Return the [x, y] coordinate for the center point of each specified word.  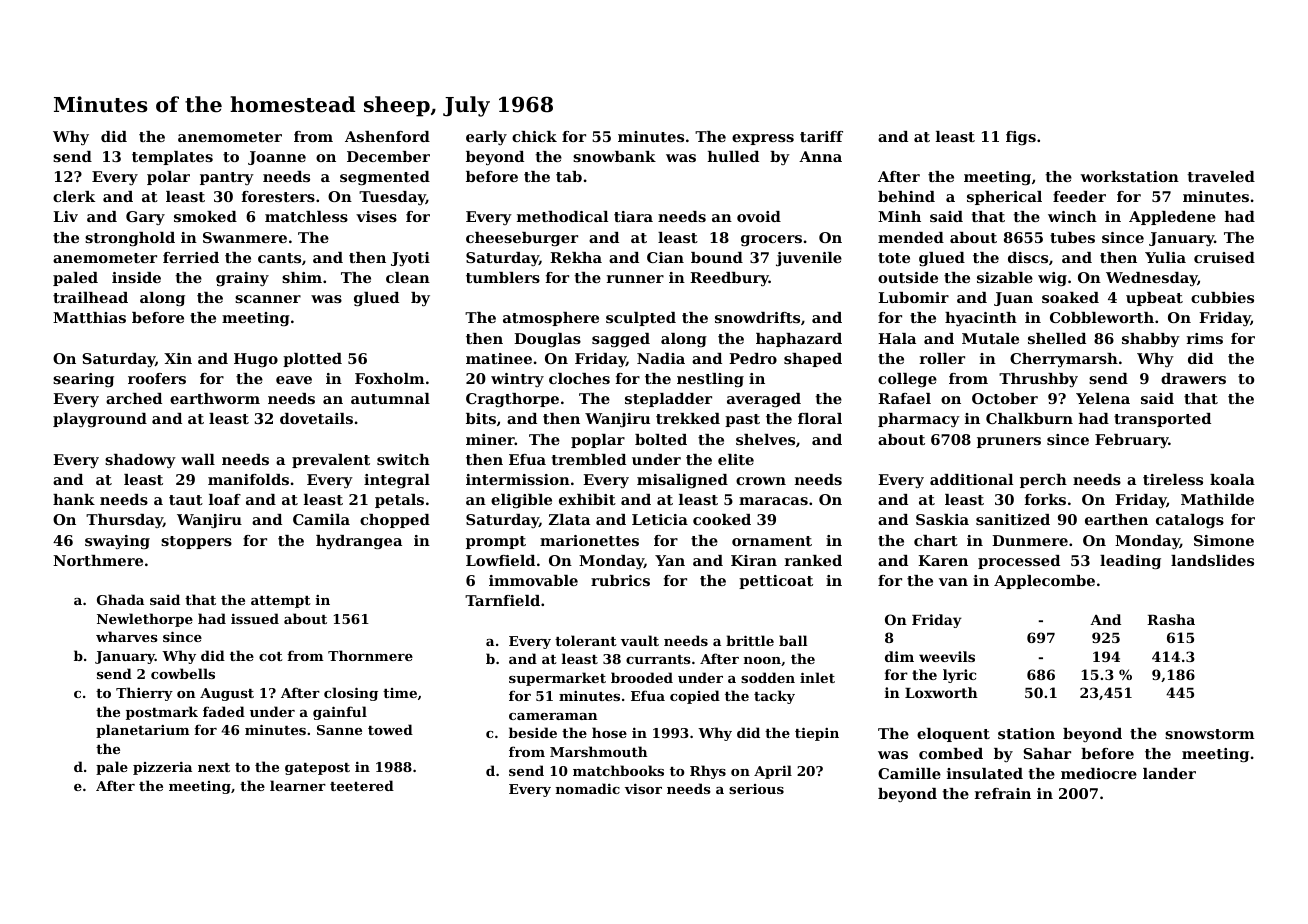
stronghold [130, 239]
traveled [1221, 176]
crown [761, 481]
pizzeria [162, 768]
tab [569, 176]
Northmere [98, 560]
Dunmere [1030, 540]
